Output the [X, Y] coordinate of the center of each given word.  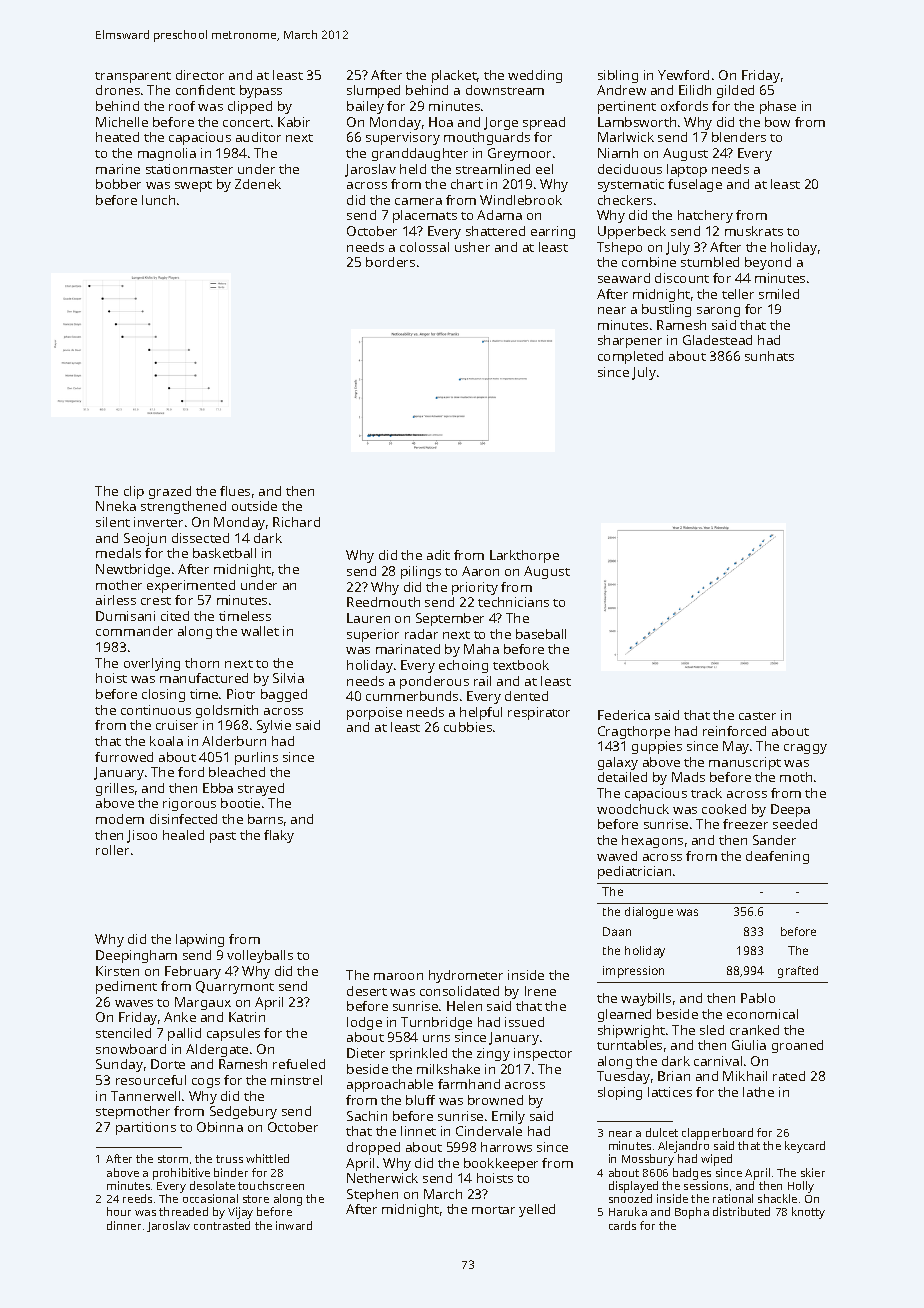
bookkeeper [501, 1164]
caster [757, 716]
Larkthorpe [524, 556]
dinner [124, 1225]
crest [156, 601]
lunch [158, 200]
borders [390, 262]
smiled [779, 294]
